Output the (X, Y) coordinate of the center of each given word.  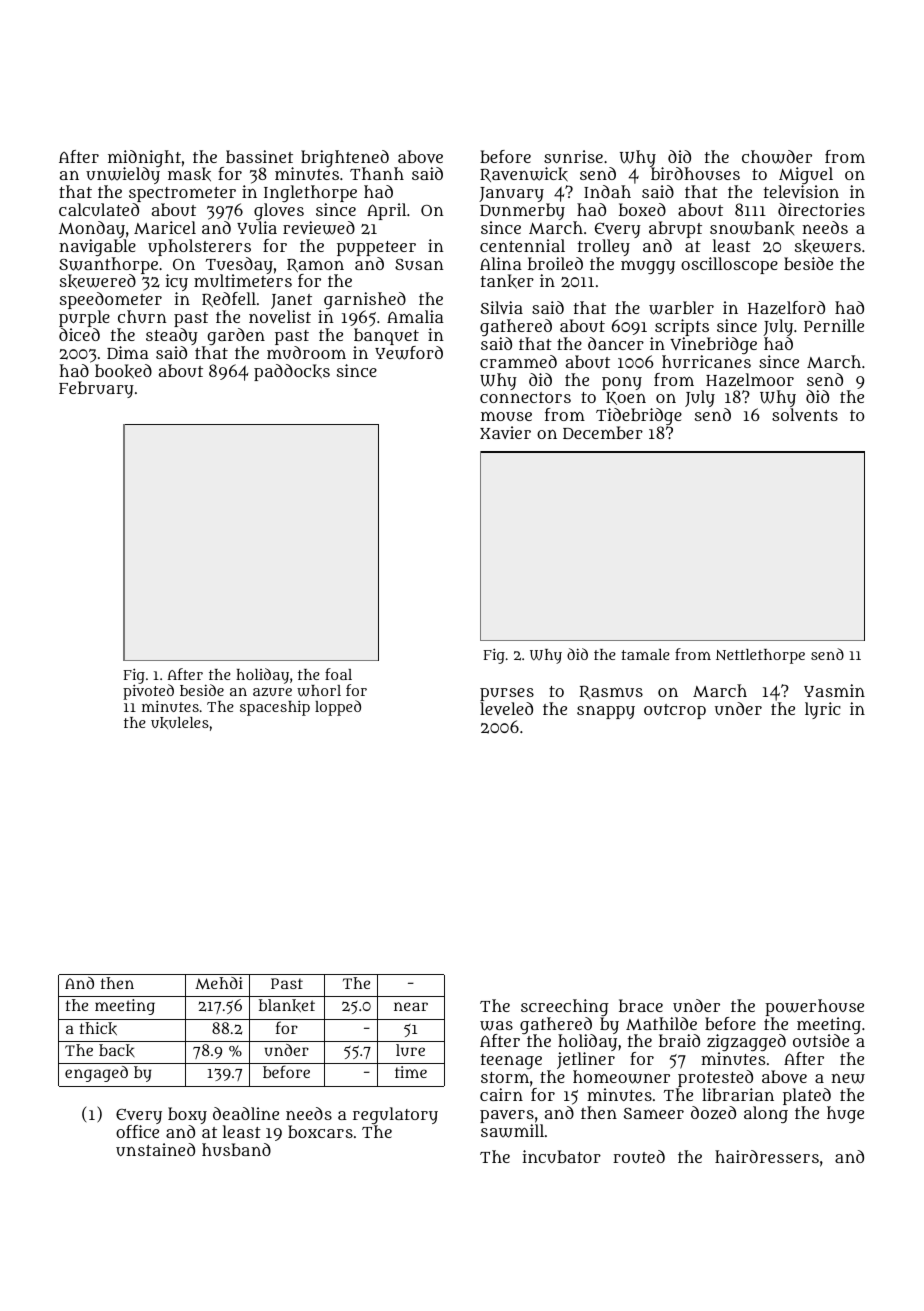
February (96, 389)
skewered (98, 281)
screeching (565, 1007)
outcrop (675, 711)
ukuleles (180, 723)
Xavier (505, 432)
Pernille (834, 325)
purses (507, 694)
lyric (823, 710)
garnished (365, 300)
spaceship (275, 708)
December (603, 432)
